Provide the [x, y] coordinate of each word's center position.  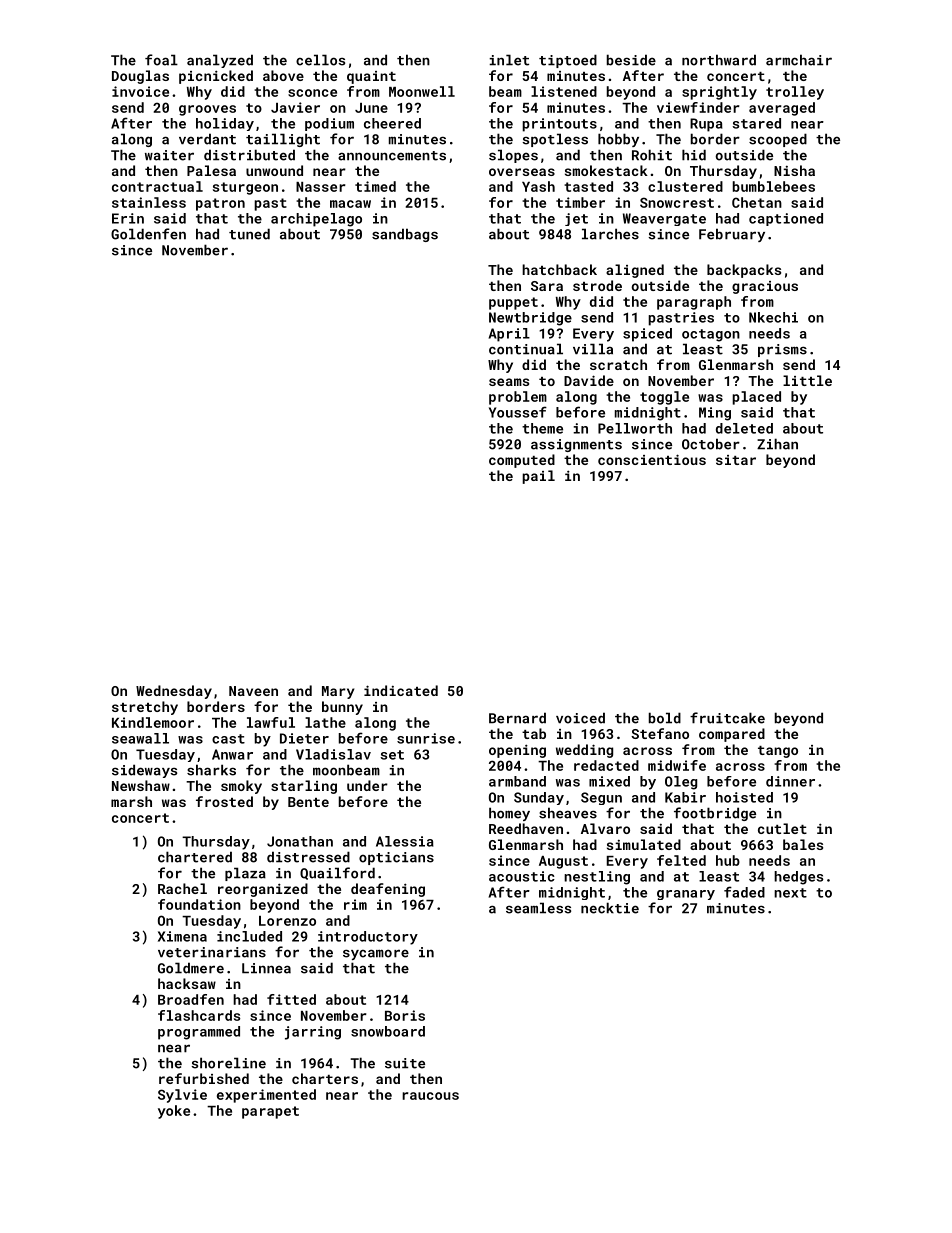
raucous [430, 1096]
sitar [736, 460]
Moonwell [422, 91]
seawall [140, 738]
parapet [270, 1112]
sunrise [426, 738]
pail [538, 477]
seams [509, 382]
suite [405, 1063]
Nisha [794, 170]
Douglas [140, 77]
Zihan [777, 444]
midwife [677, 765]
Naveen [253, 691]
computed [522, 461]
